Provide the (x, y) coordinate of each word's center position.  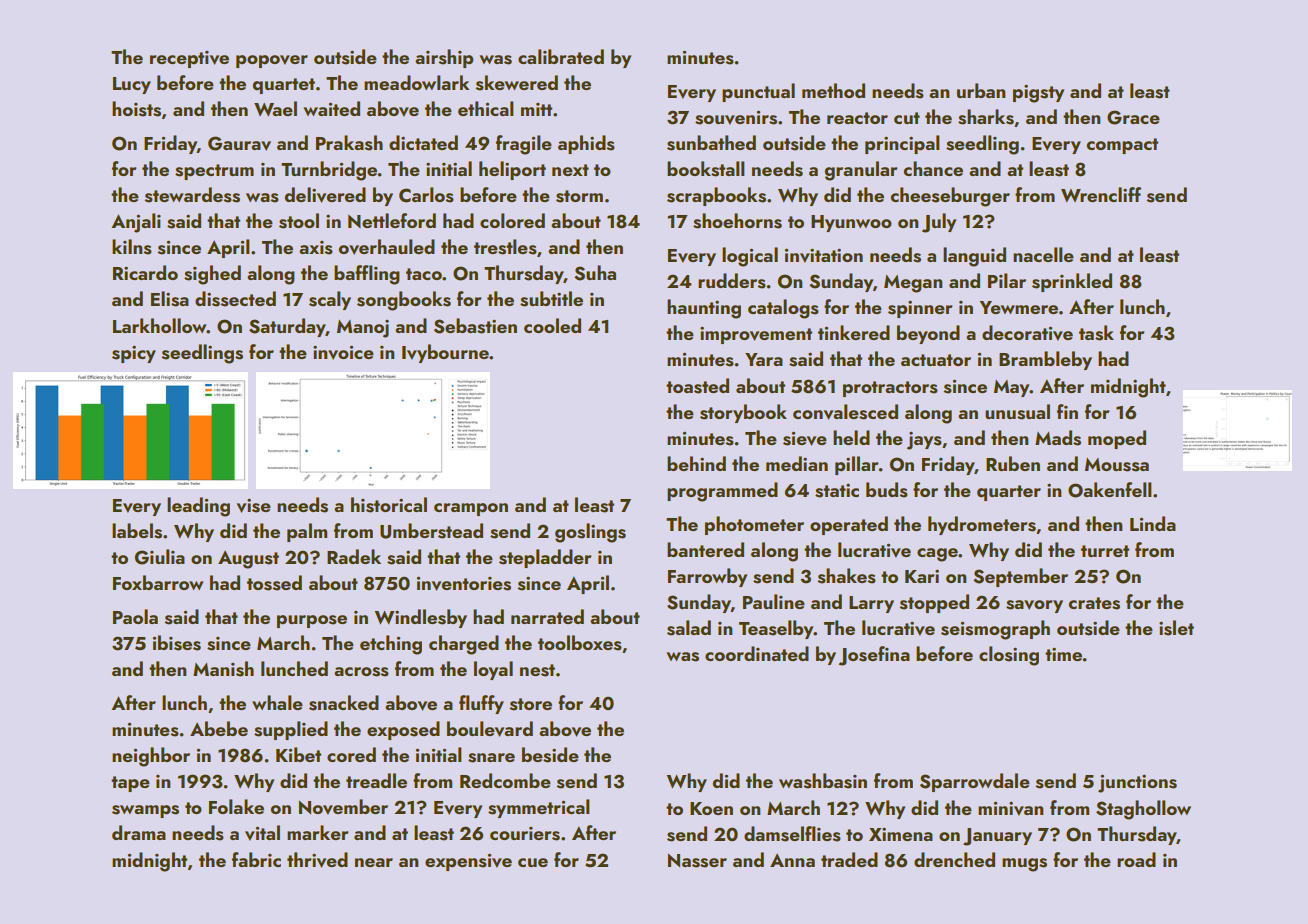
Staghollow (1143, 810)
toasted (697, 386)
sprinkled (1072, 282)
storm (579, 196)
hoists (136, 109)
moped (1117, 439)
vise (254, 506)
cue (533, 862)
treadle (376, 780)
